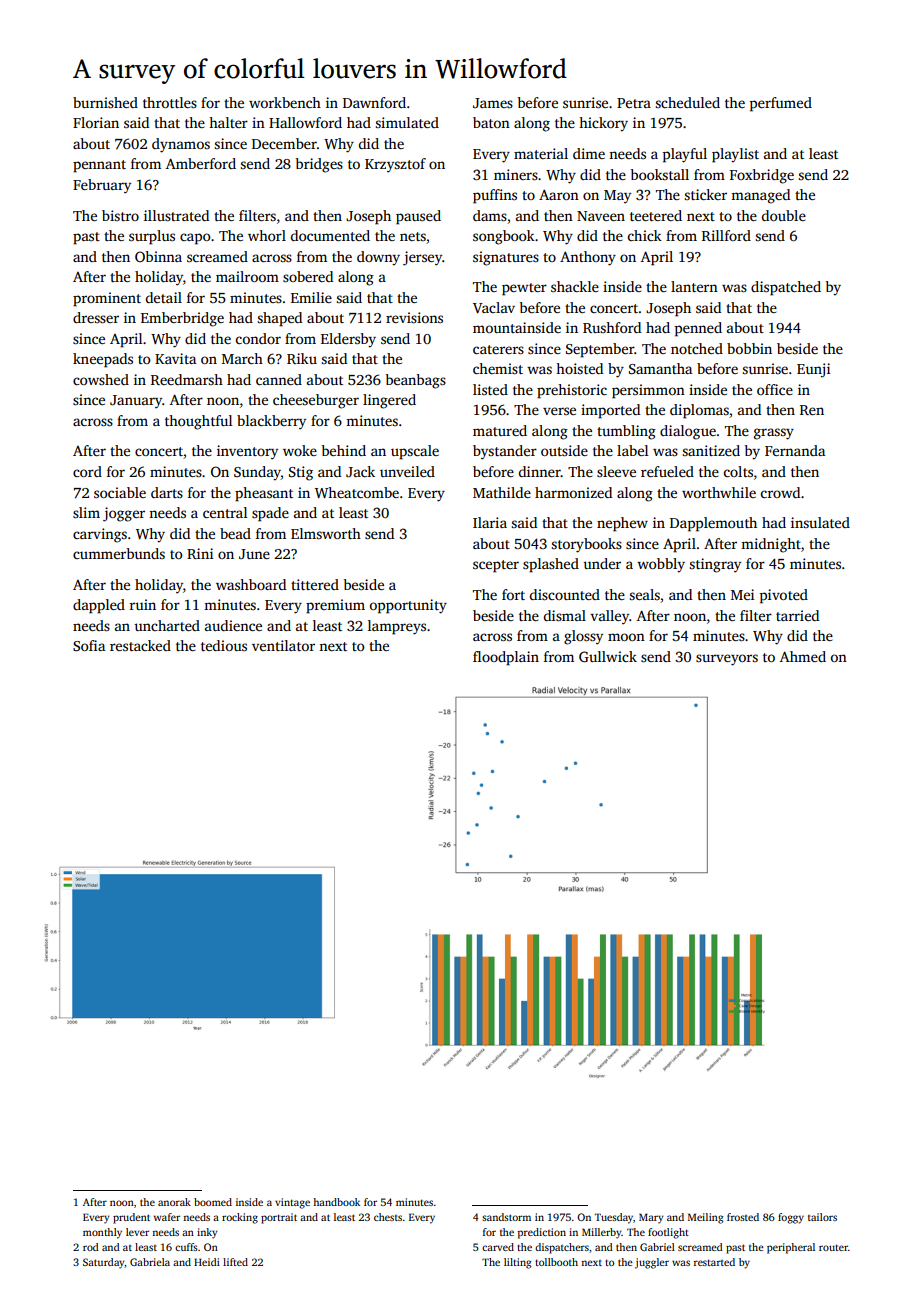 This image has width=924, height=1308. Describe the element at coordinates (326, 533) in the image. I see `Elmsworth` at that location.
